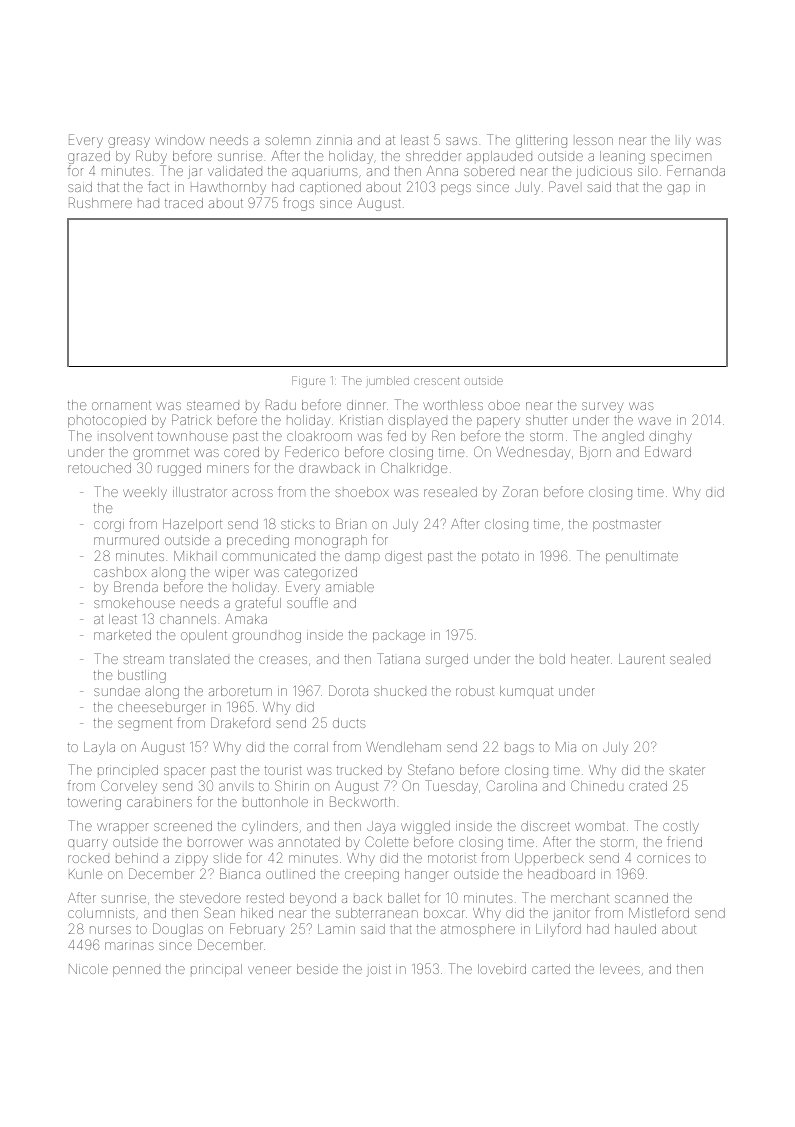 The image size is (795, 1127). What do you see at coordinates (437, 381) in the image?
I see `crescent` at bounding box center [437, 381].
